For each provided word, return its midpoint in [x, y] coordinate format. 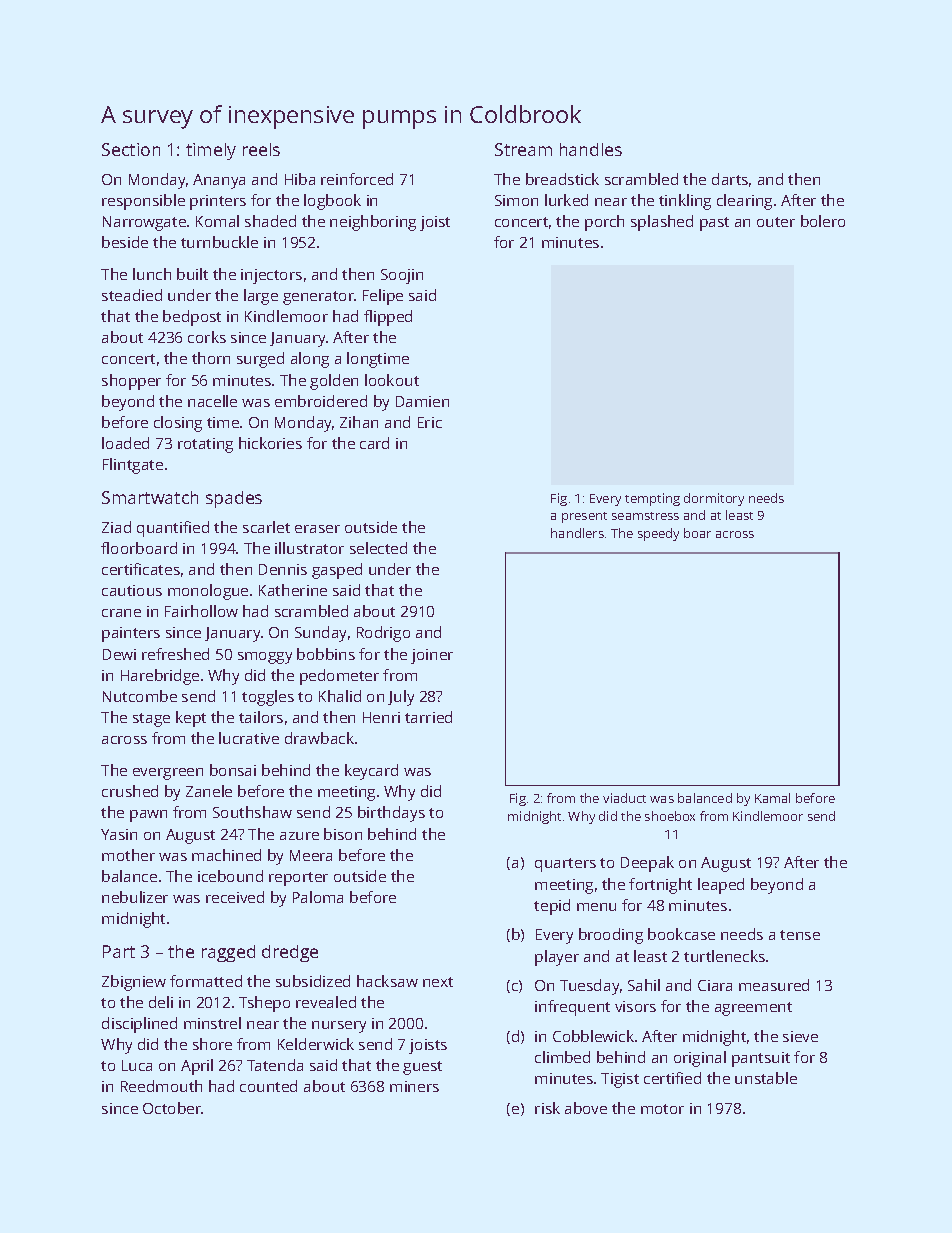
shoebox [670, 816]
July [401, 698]
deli [161, 1002]
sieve [800, 1036]
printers [218, 202]
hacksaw [387, 981]
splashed [662, 223]
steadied [132, 295]
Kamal [772, 798]
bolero [823, 221]
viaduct [624, 798]
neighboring [373, 223]
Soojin [402, 276]
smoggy [265, 658]
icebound [230, 876]
